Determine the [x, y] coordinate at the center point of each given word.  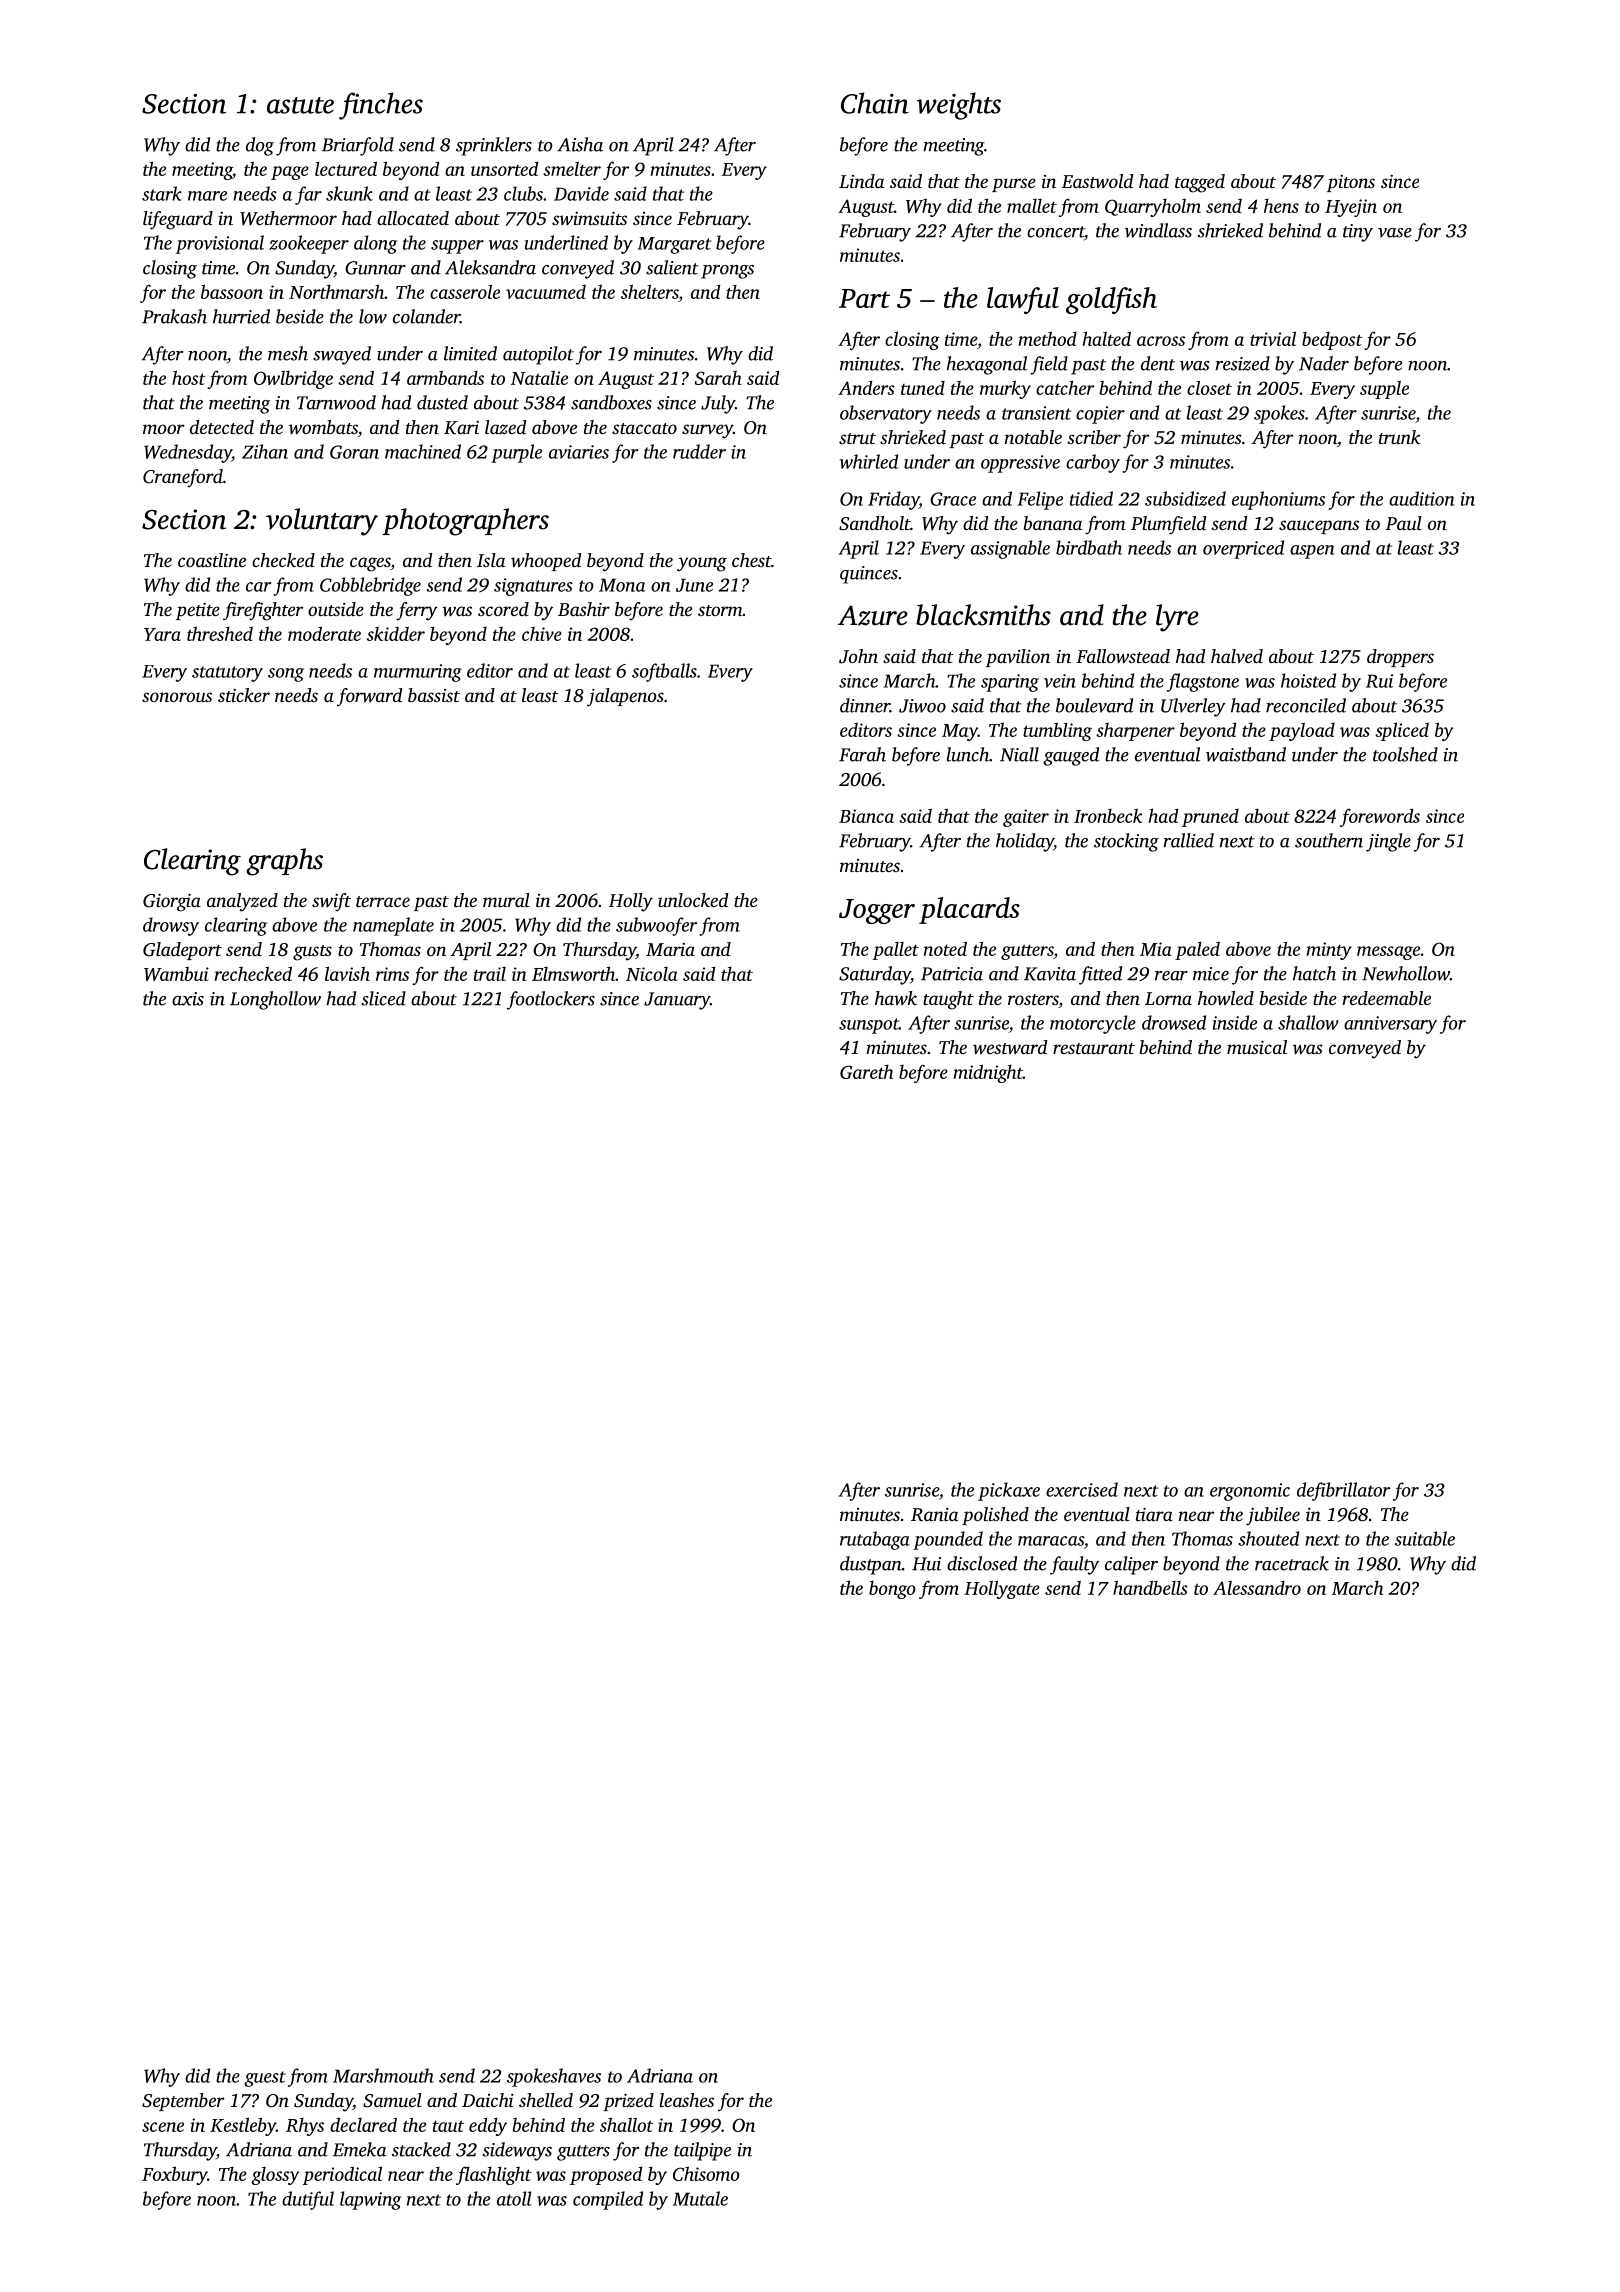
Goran [354, 452]
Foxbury [174, 2175]
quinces [869, 575]
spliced [1402, 731]
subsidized [1185, 498]
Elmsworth [573, 973]
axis [188, 999]
